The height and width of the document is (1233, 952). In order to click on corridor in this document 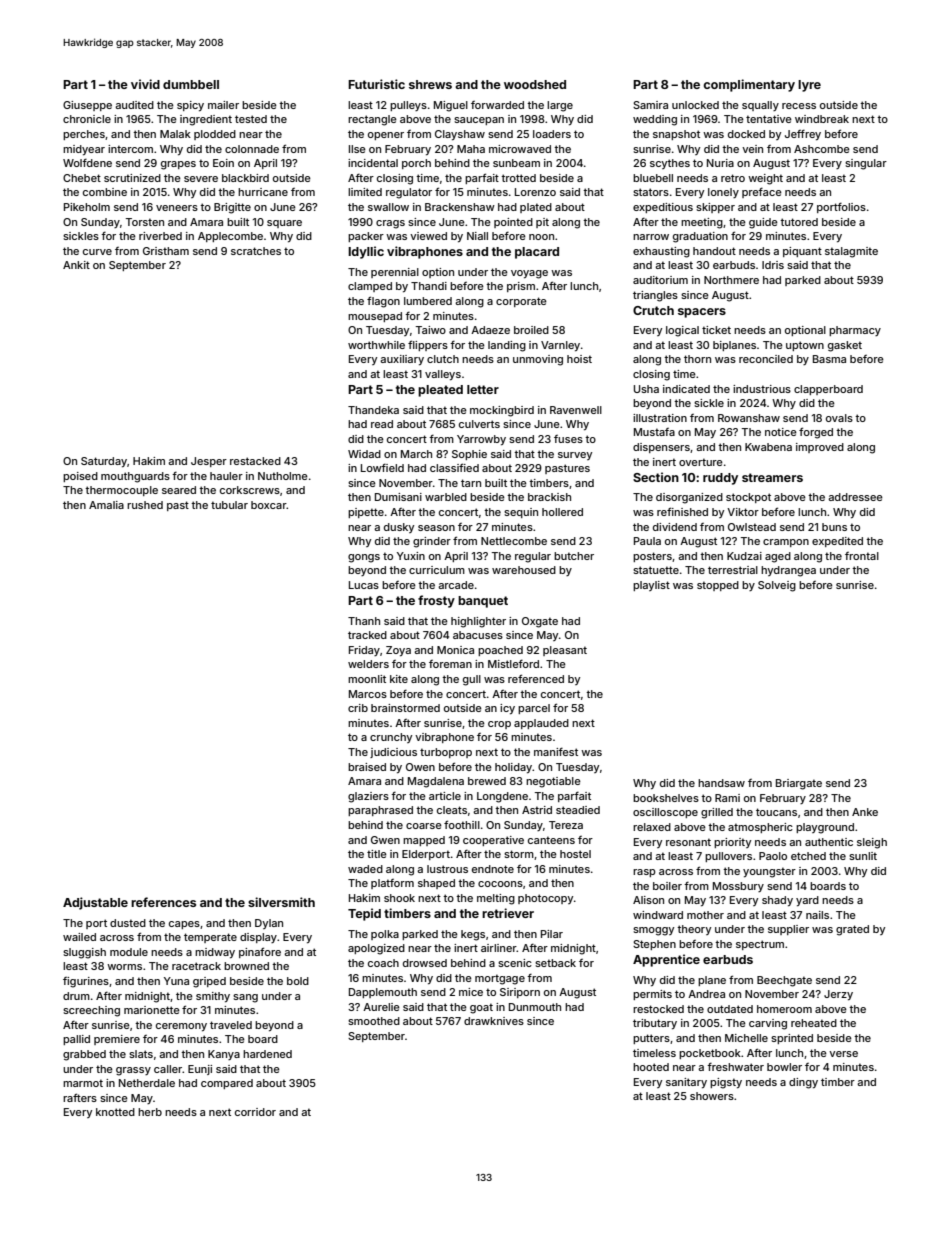, I will do `click(255, 1112)`.
